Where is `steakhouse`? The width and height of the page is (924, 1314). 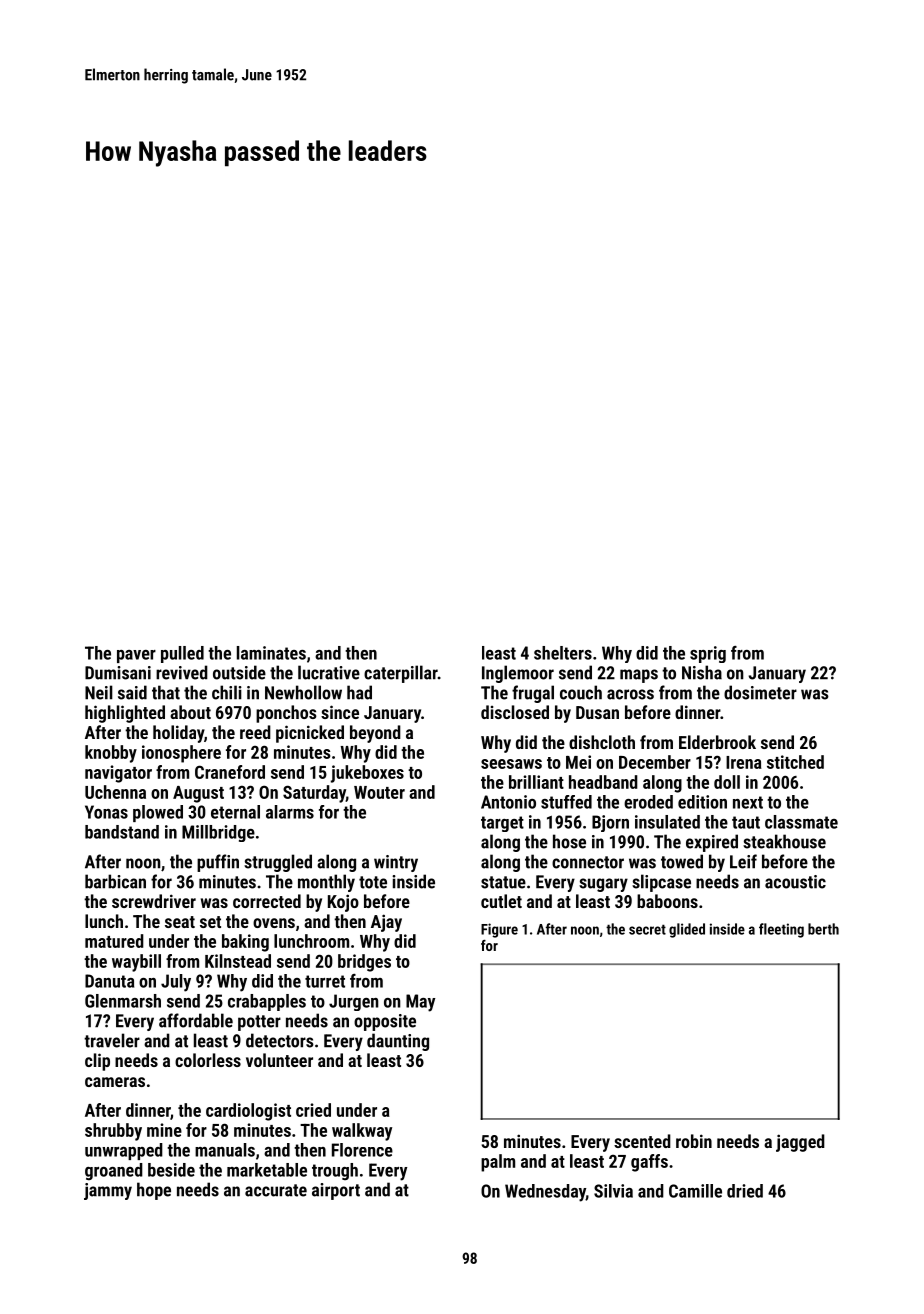
steakhouse is located at coordinates (784, 841).
